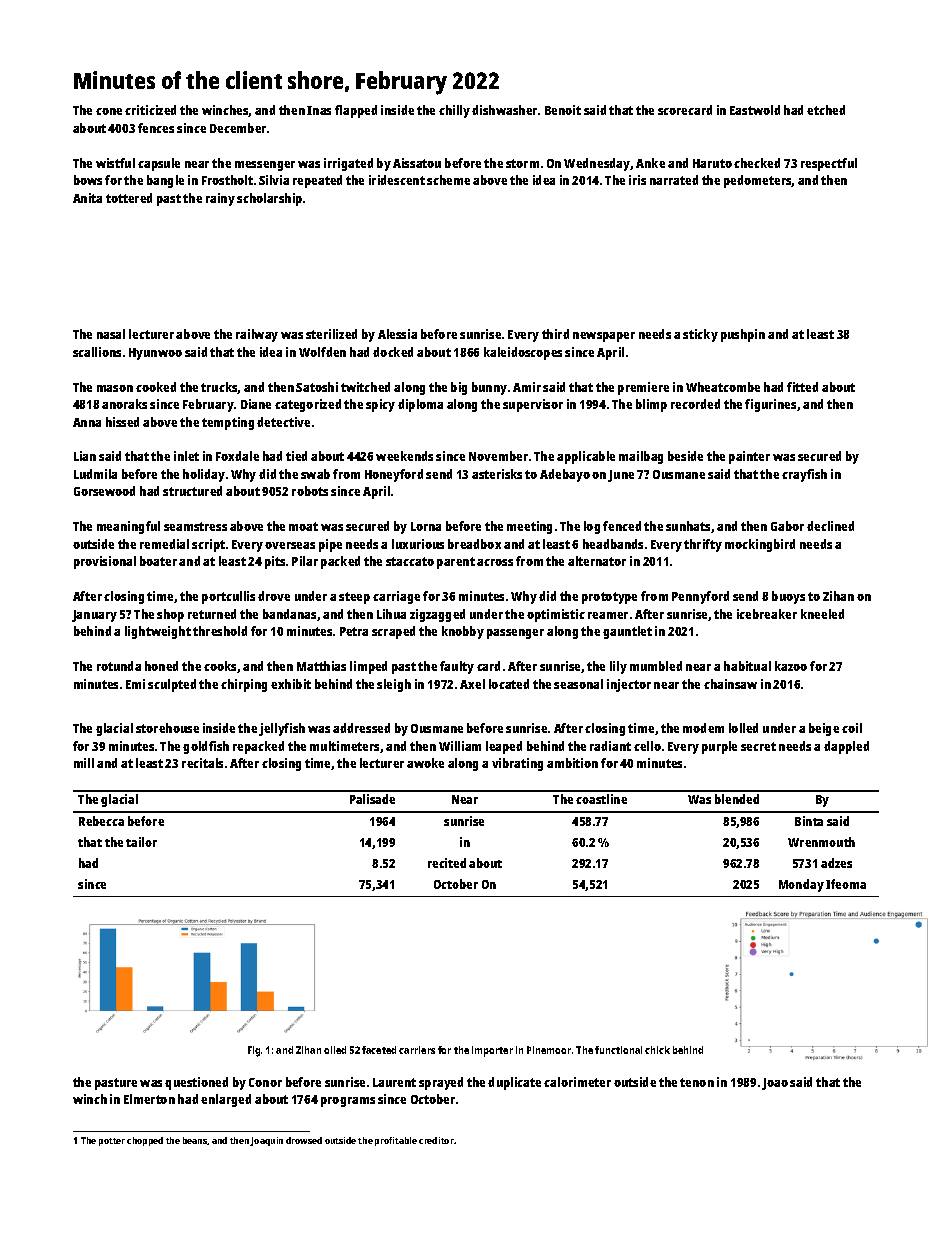  What do you see at coordinates (787, 526) in the page?
I see `Gabor` at bounding box center [787, 526].
